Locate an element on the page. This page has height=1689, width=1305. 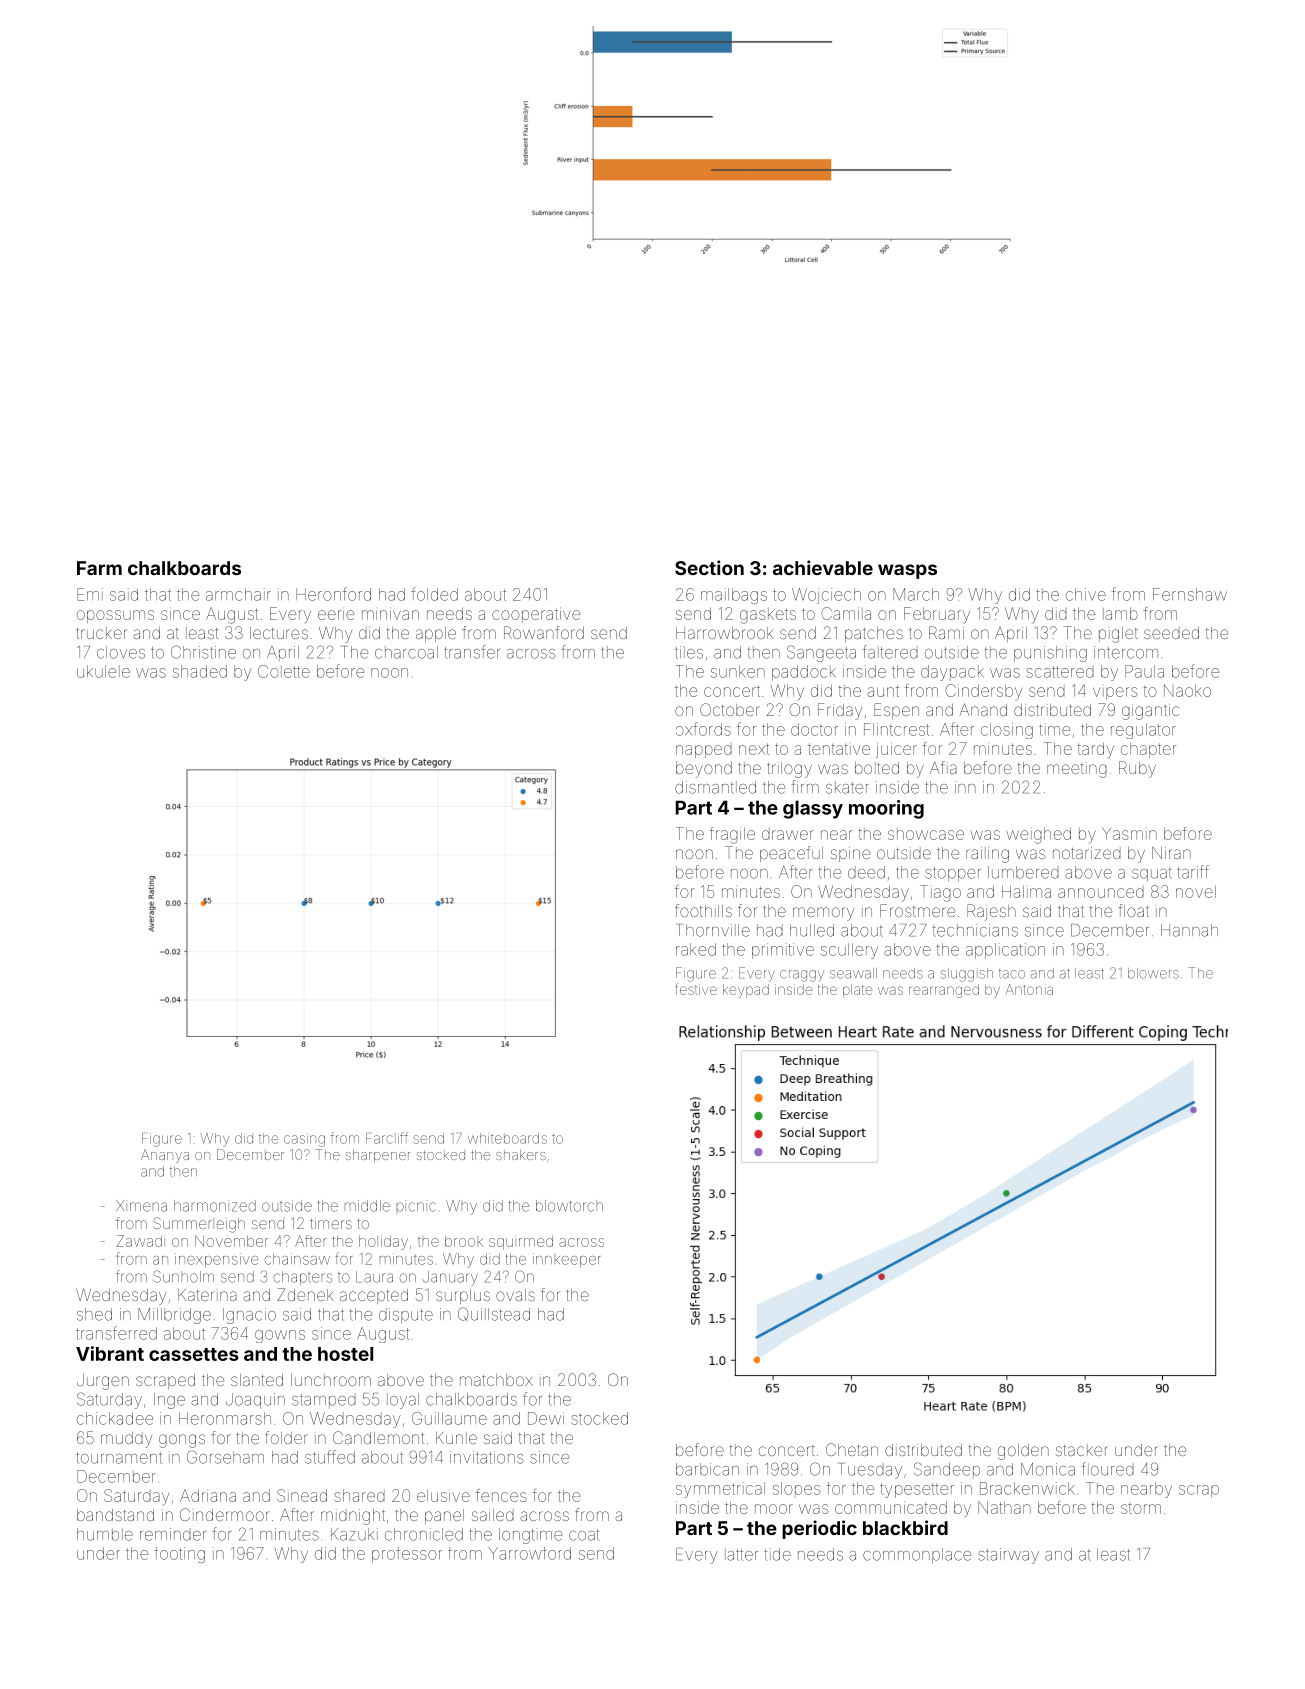
chive is located at coordinates (1086, 594).
